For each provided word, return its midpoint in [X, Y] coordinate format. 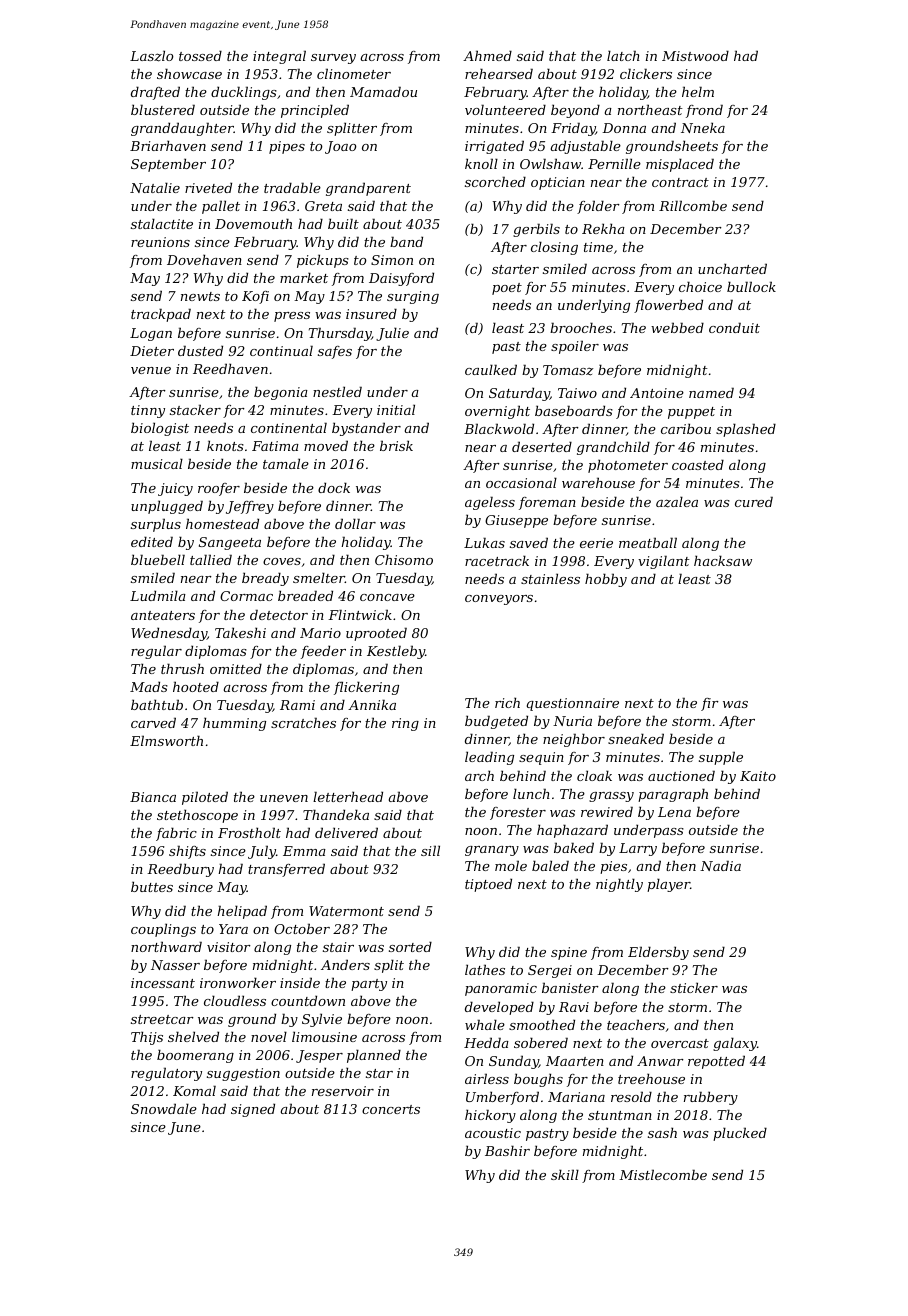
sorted [410, 946]
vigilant [664, 562]
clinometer [354, 73]
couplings [163, 930]
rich [507, 702]
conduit [734, 327]
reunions [160, 242]
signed [253, 1110]
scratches [303, 722]
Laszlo [152, 56]
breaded [305, 595]
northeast [650, 109]
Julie [392, 334]
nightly [619, 885]
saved [529, 542]
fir [710, 704]
